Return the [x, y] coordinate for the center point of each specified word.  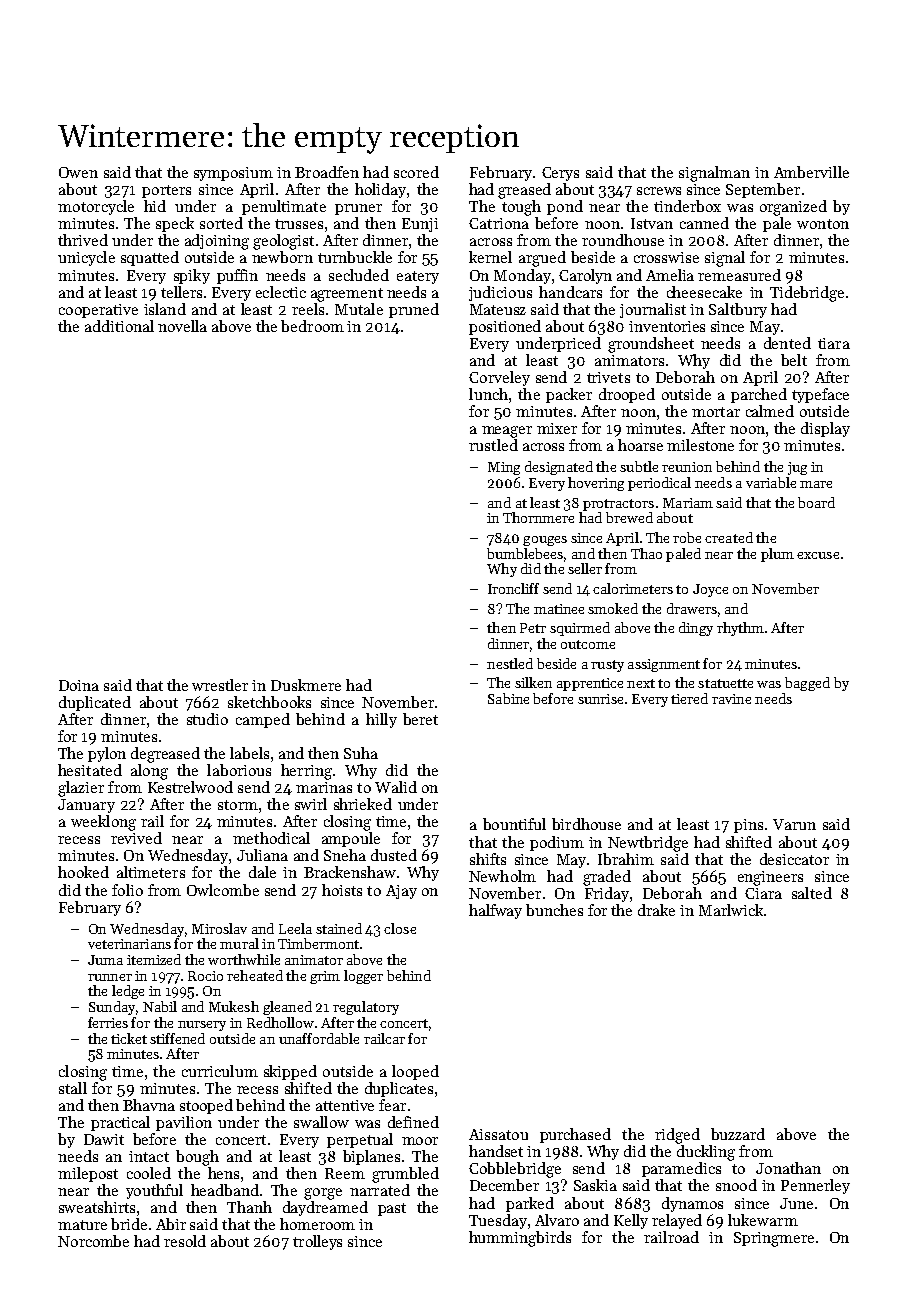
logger [363, 977]
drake [656, 910]
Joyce [710, 590]
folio [127, 890]
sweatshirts [97, 1207]
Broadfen [327, 172]
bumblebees [525, 553]
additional [119, 326]
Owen [78, 172]
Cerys [560, 174]
